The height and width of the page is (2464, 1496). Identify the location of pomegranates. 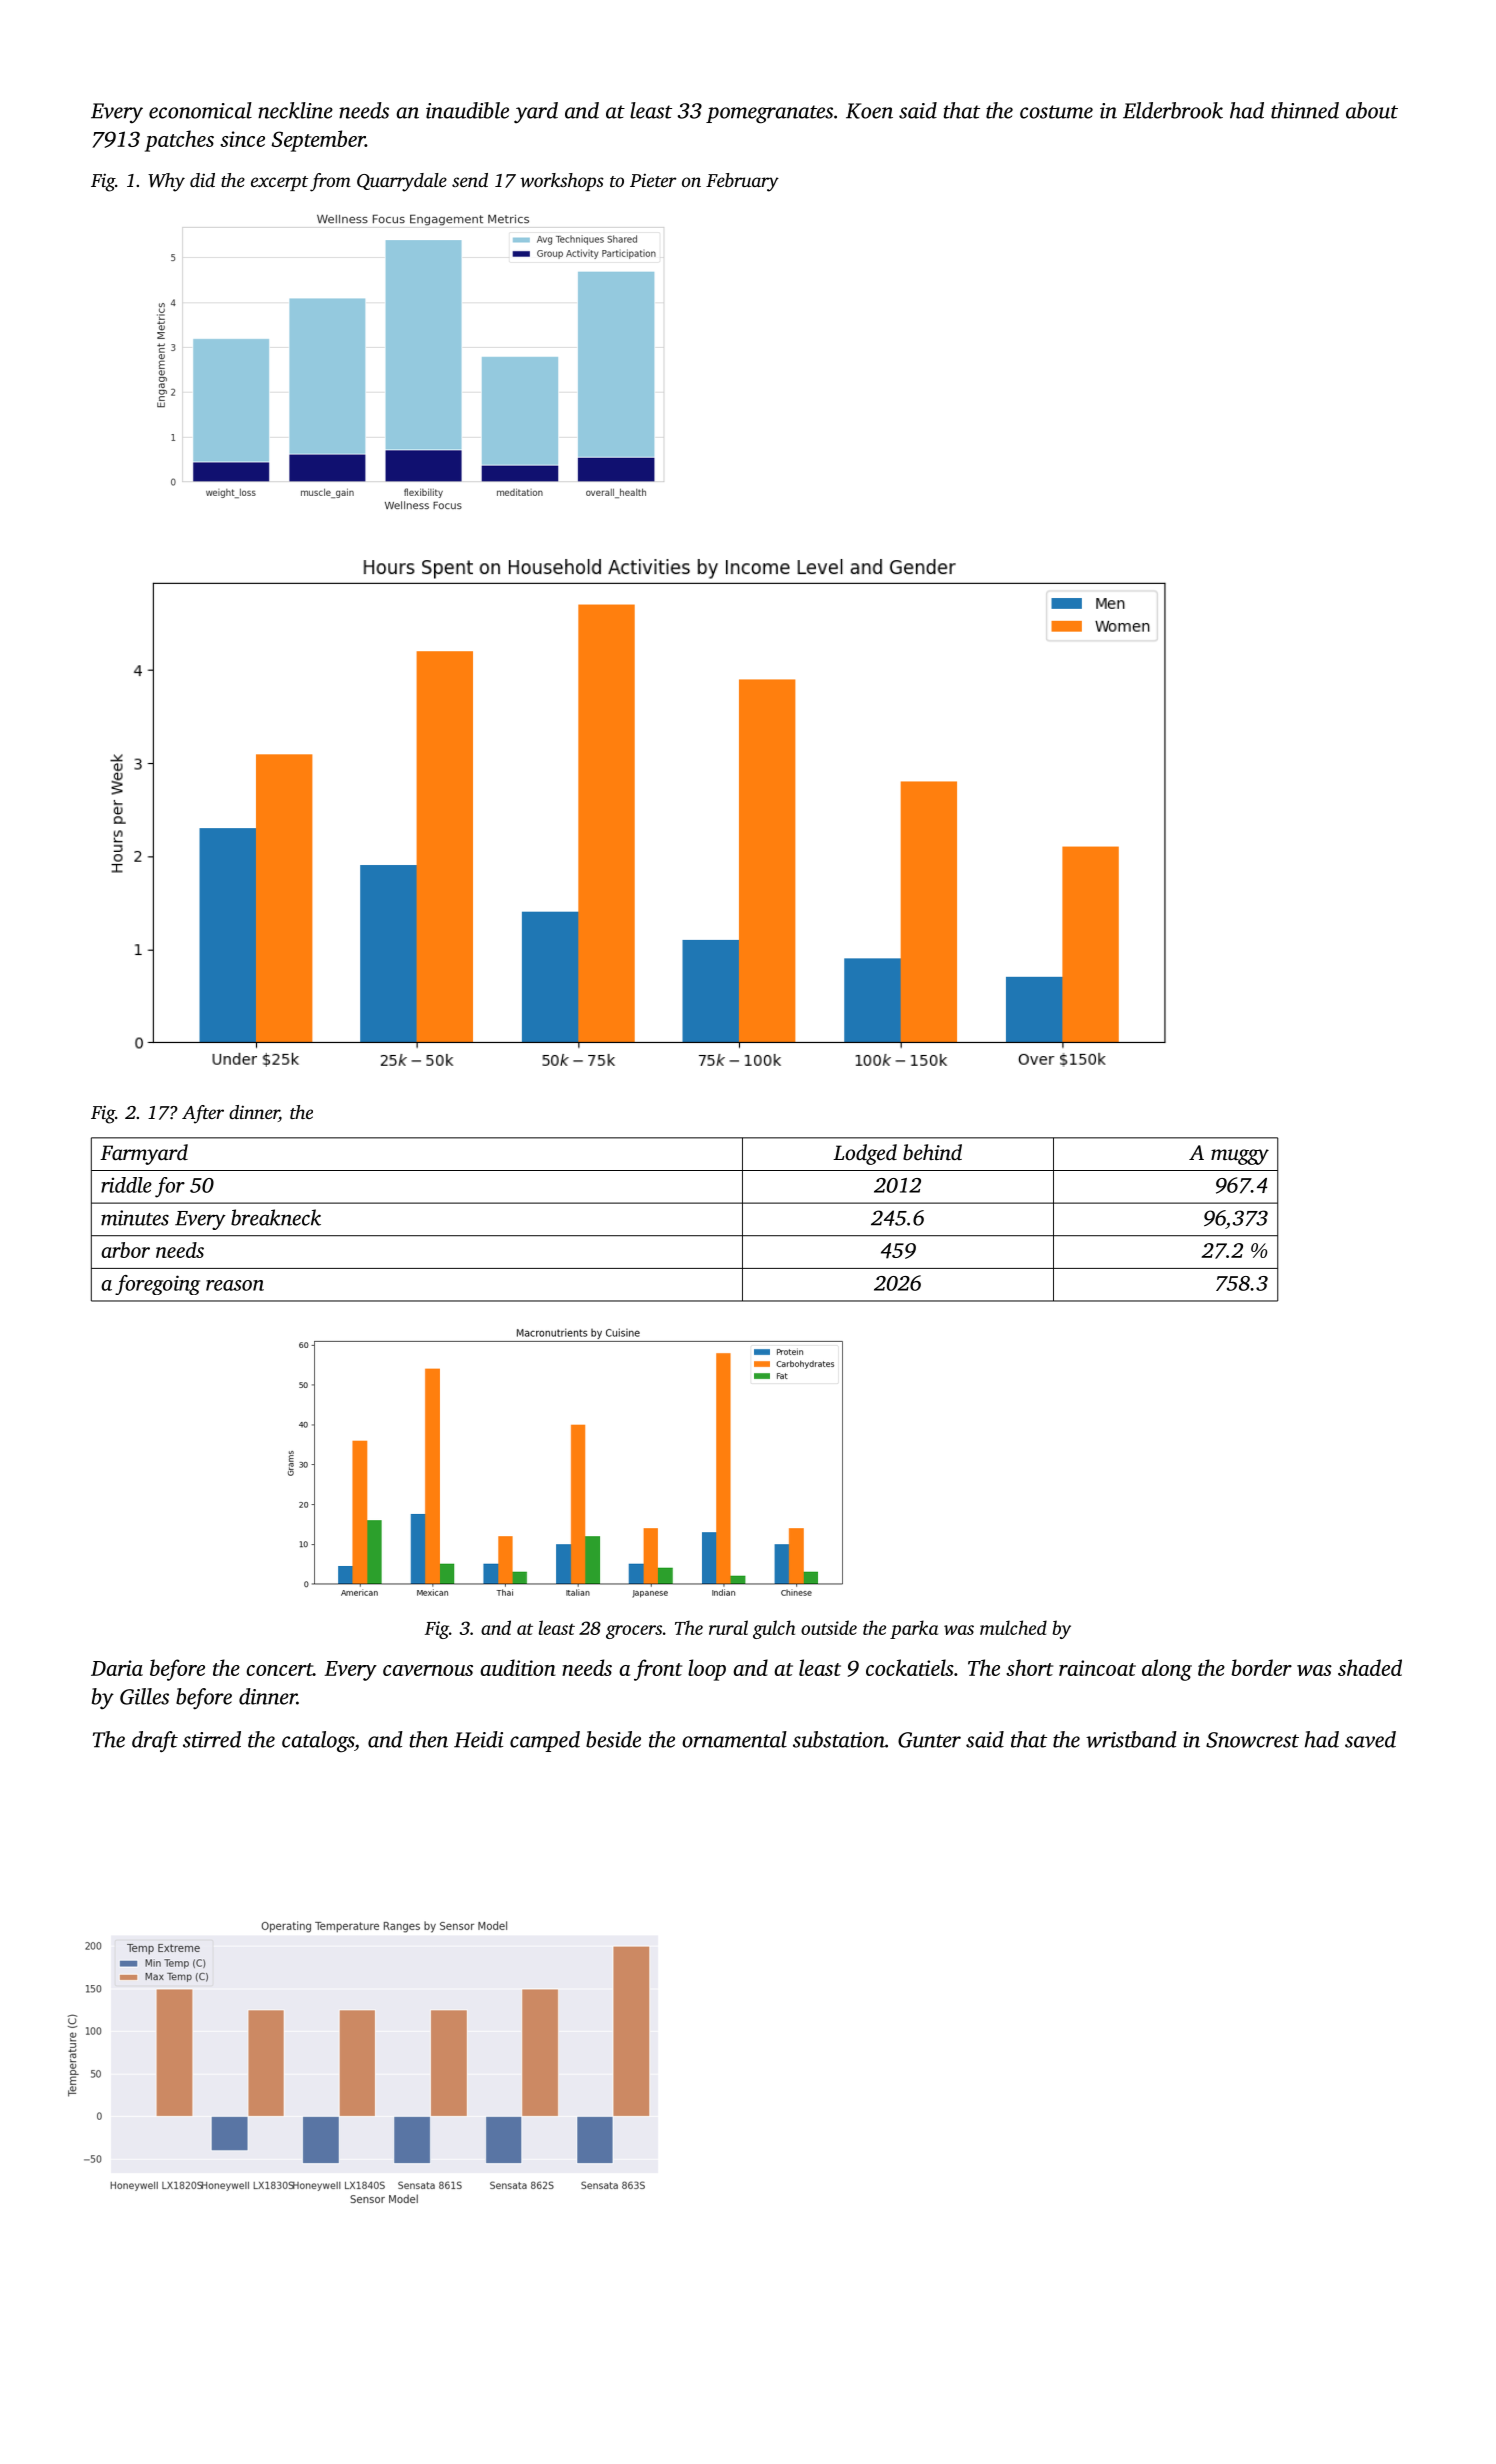
(769, 114).
